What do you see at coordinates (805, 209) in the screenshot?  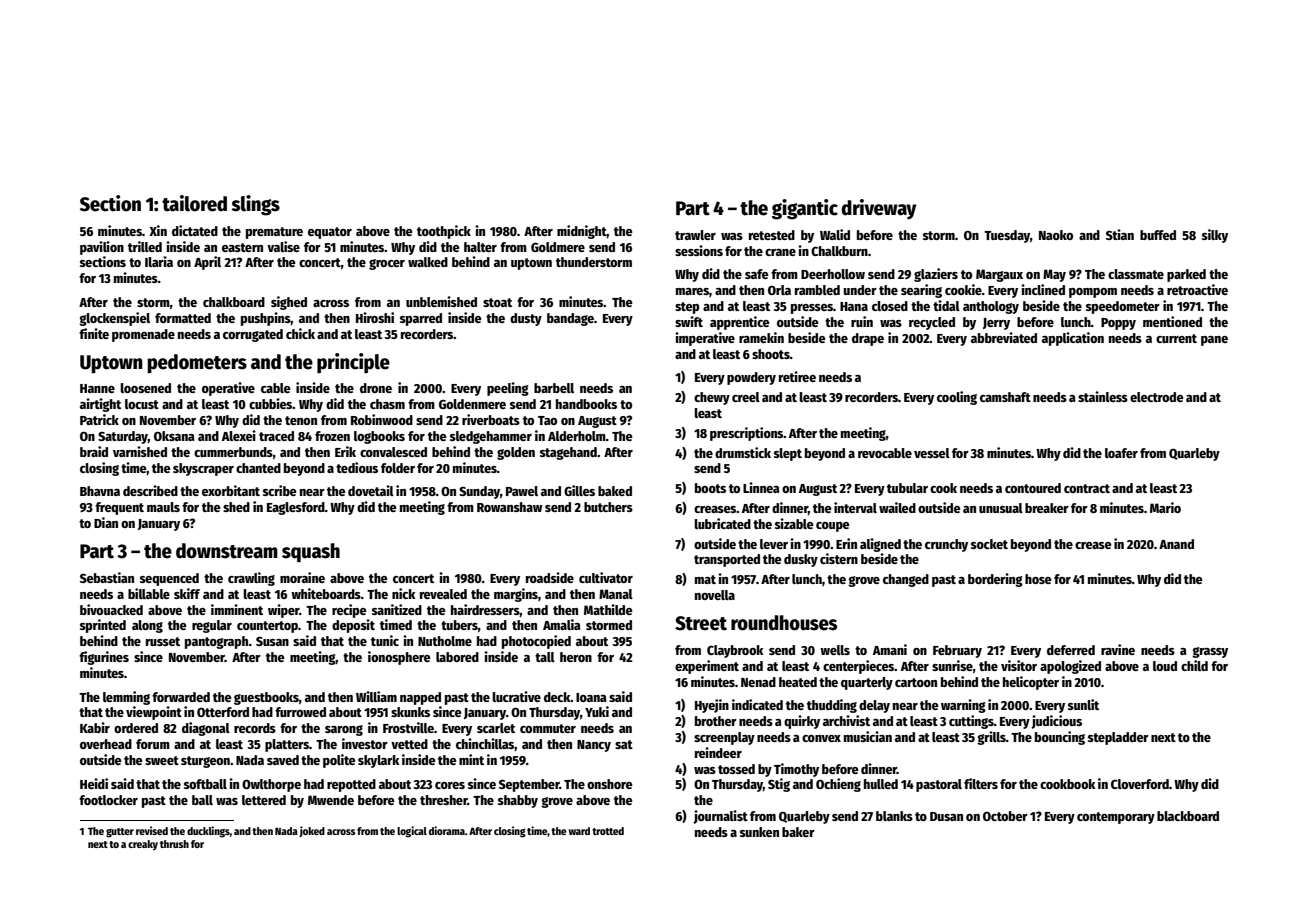 I see `gigantic` at bounding box center [805, 209].
